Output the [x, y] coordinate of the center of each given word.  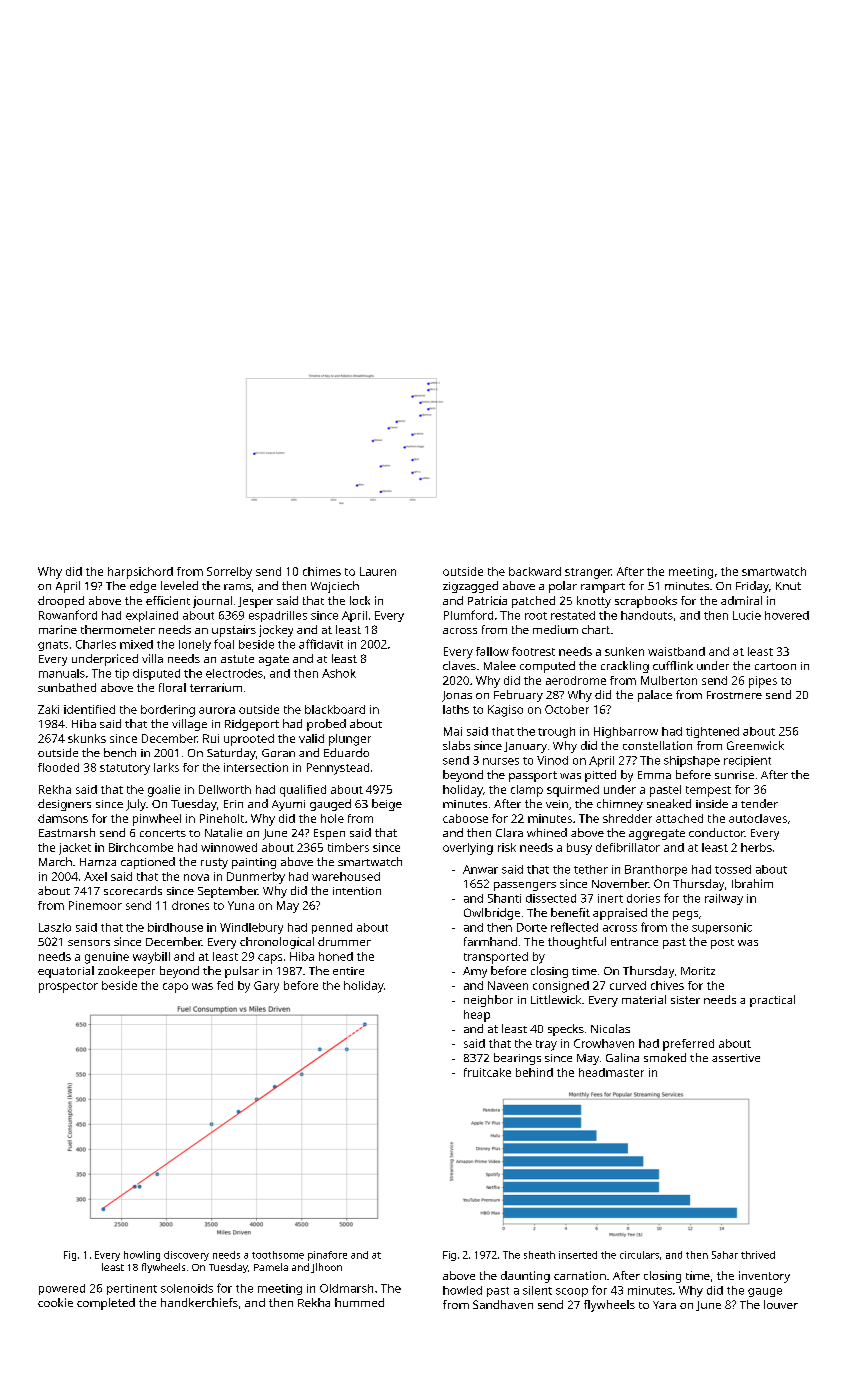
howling [142, 1256]
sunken [624, 651]
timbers [348, 847]
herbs [756, 847]
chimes [322, 571]
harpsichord [140, 573]
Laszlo [55, 927]
